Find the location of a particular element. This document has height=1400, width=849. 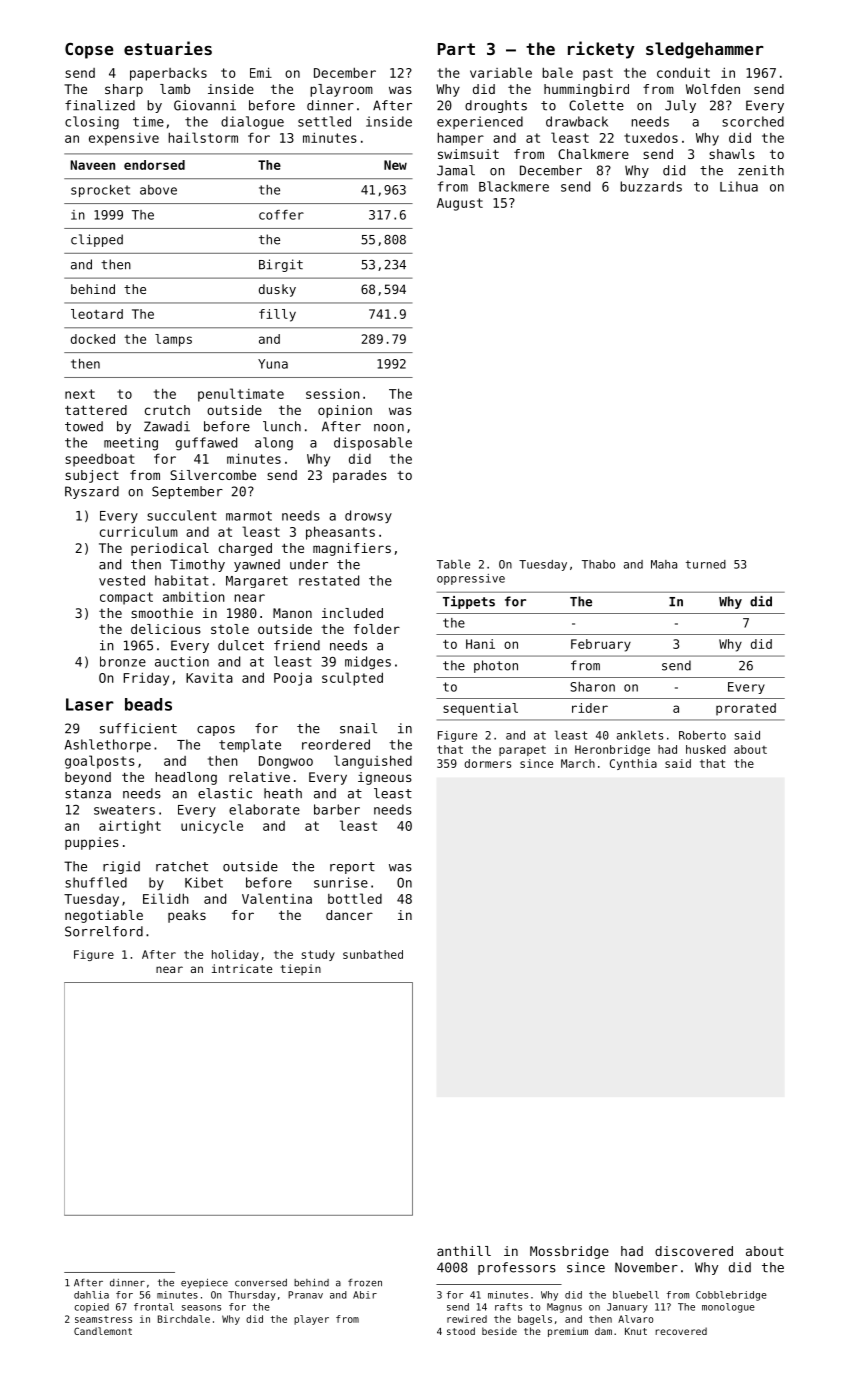

sunbathed is located at coordinates (373, 954).
